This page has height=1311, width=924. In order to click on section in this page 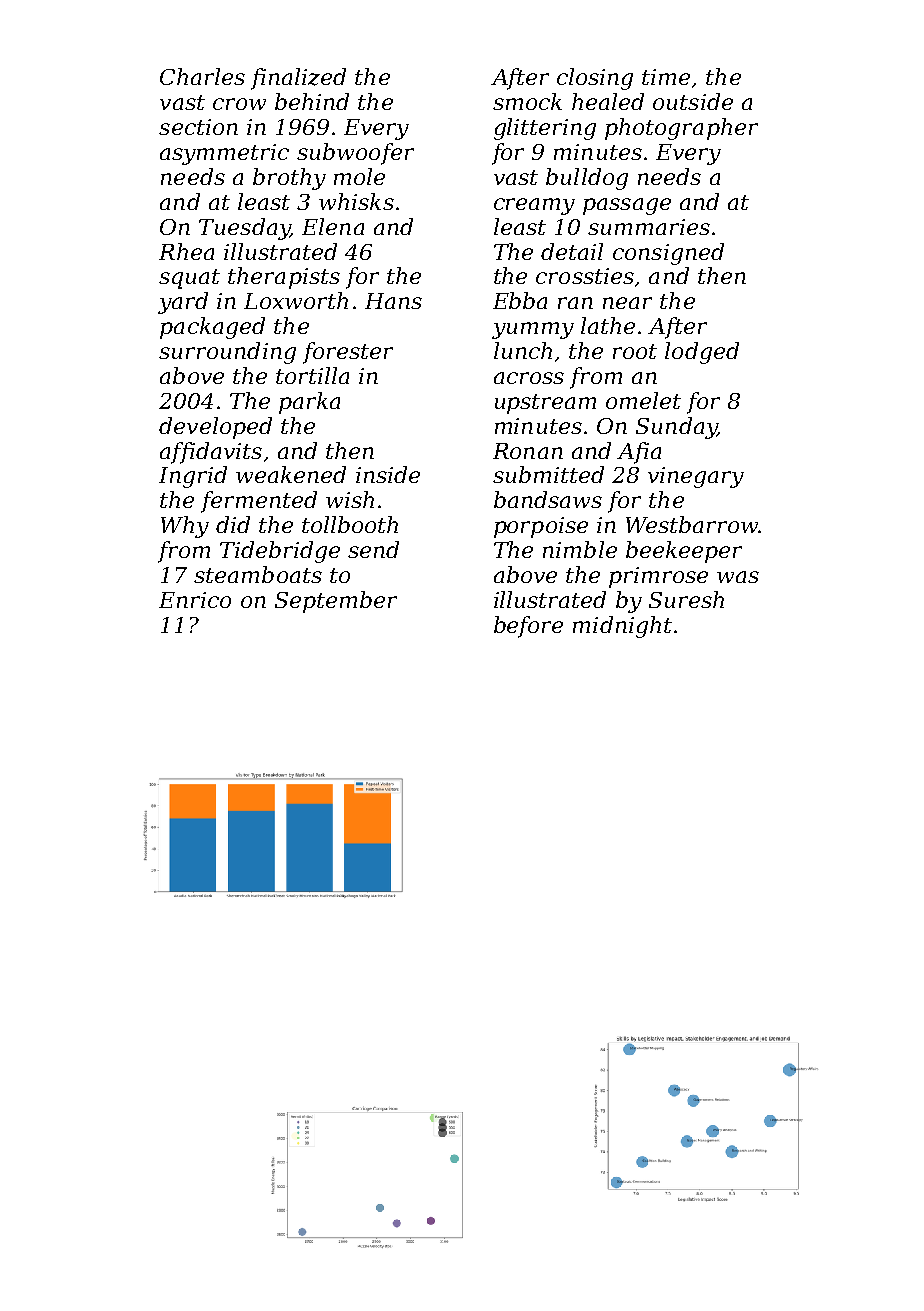, I will do `click(198, 127)`.
